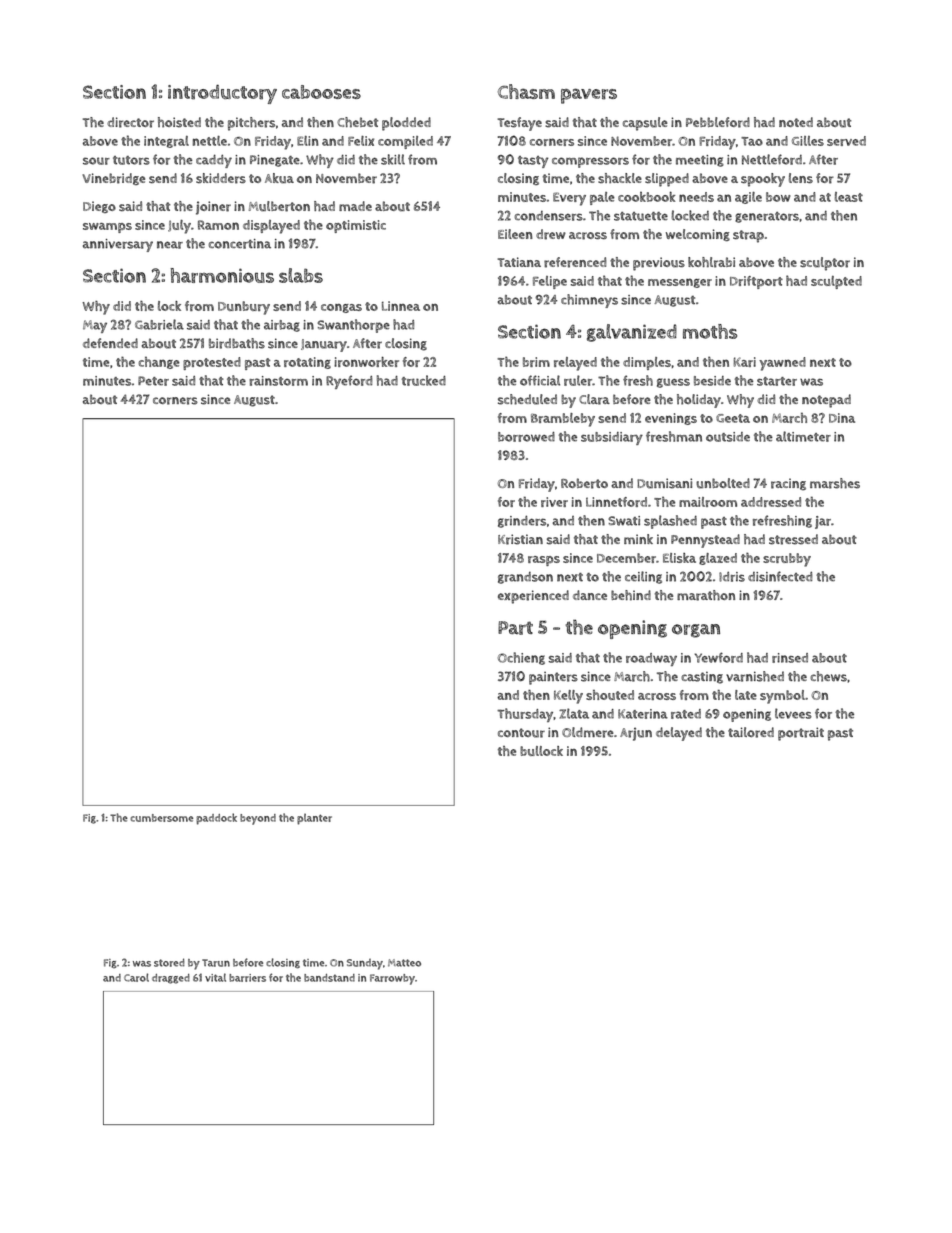 The width and height of the image is (952, 1233). Describe the element at coordinates (767, 217) in the image. I see `generators` at that location.
